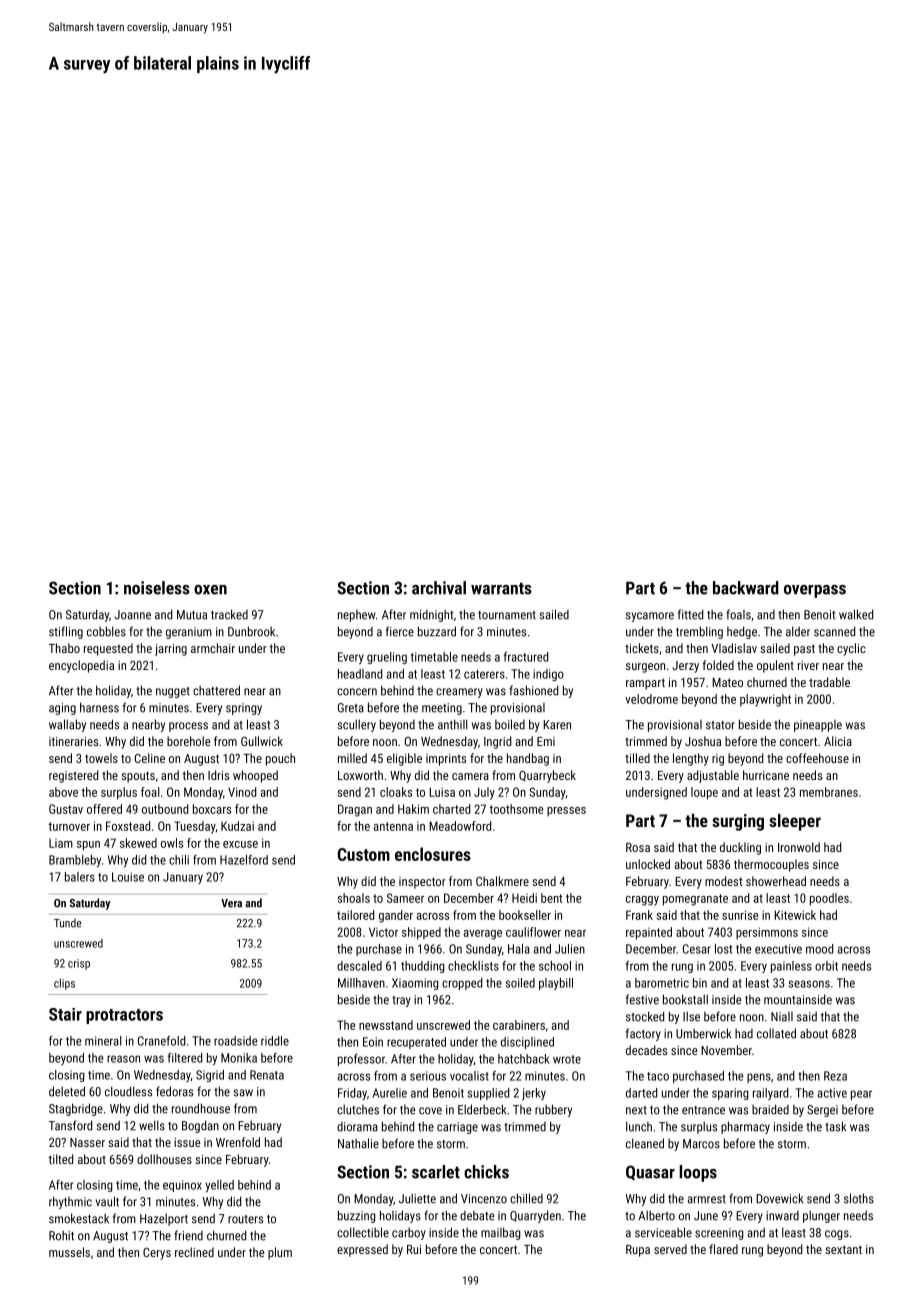  Describe the element at coordinates (123, 1059) in the screenshot. I see `reason` at that location.
